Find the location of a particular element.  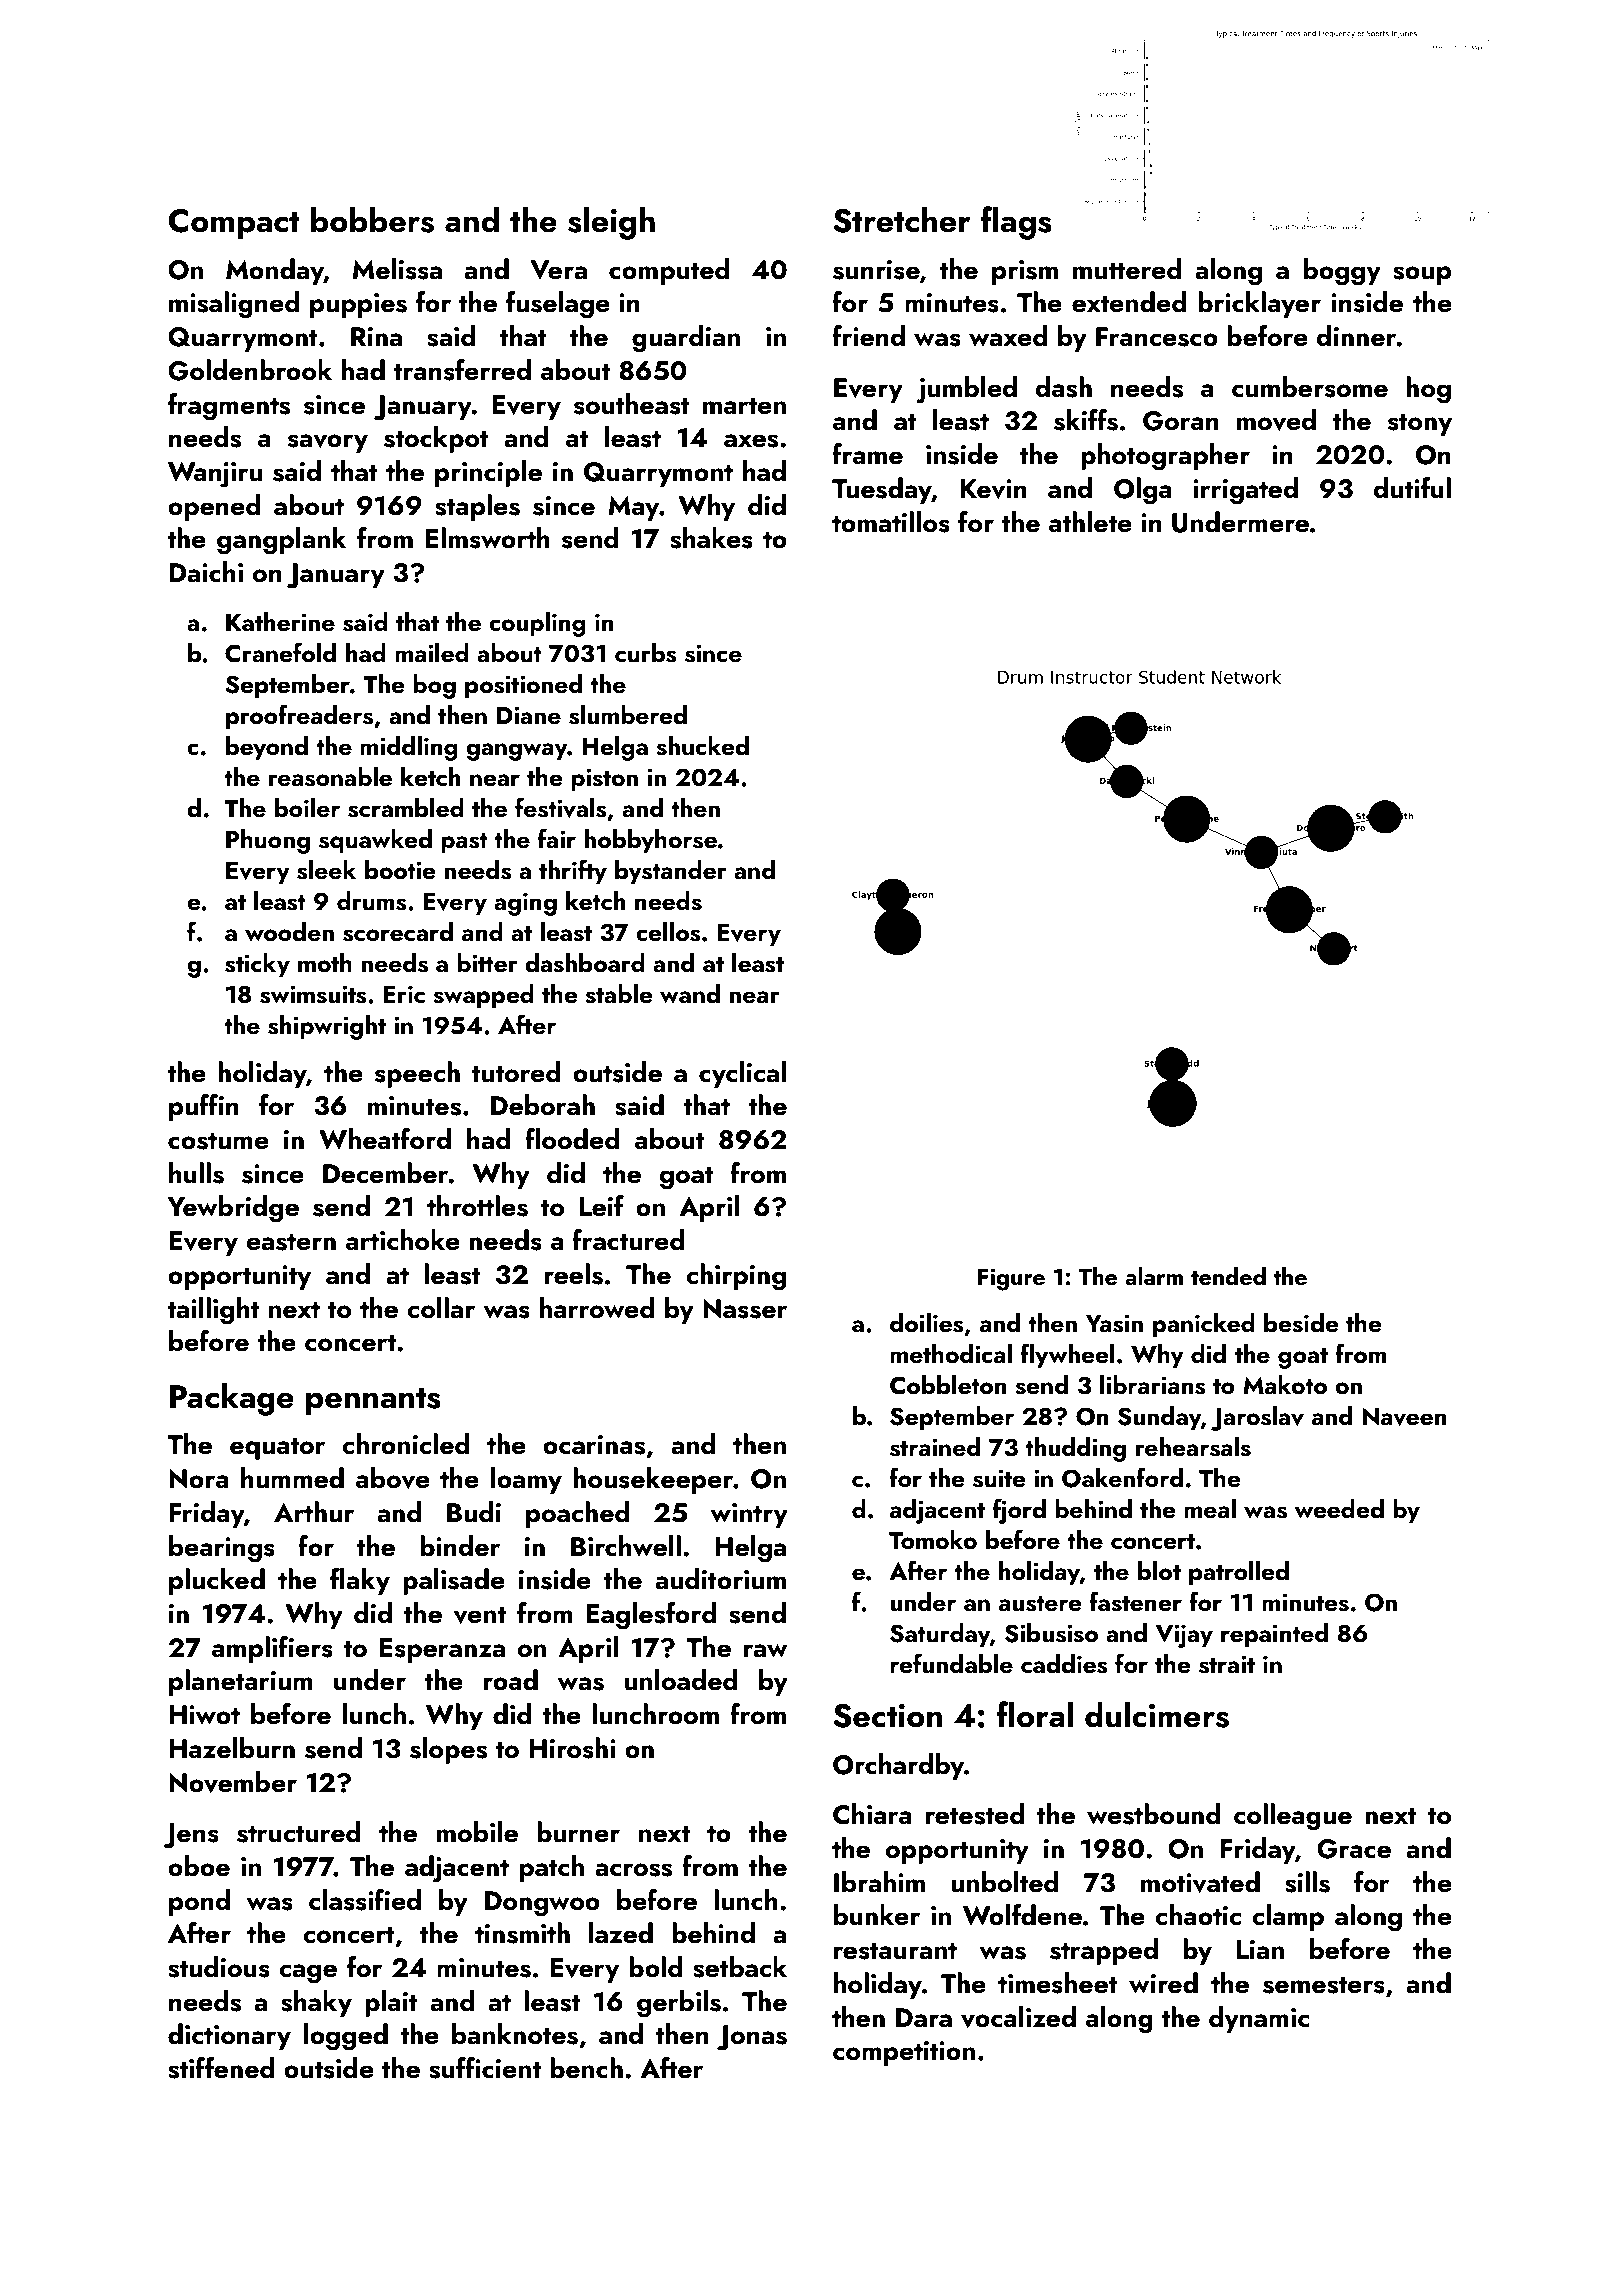

structured is located at coordinates (299, 1832).
